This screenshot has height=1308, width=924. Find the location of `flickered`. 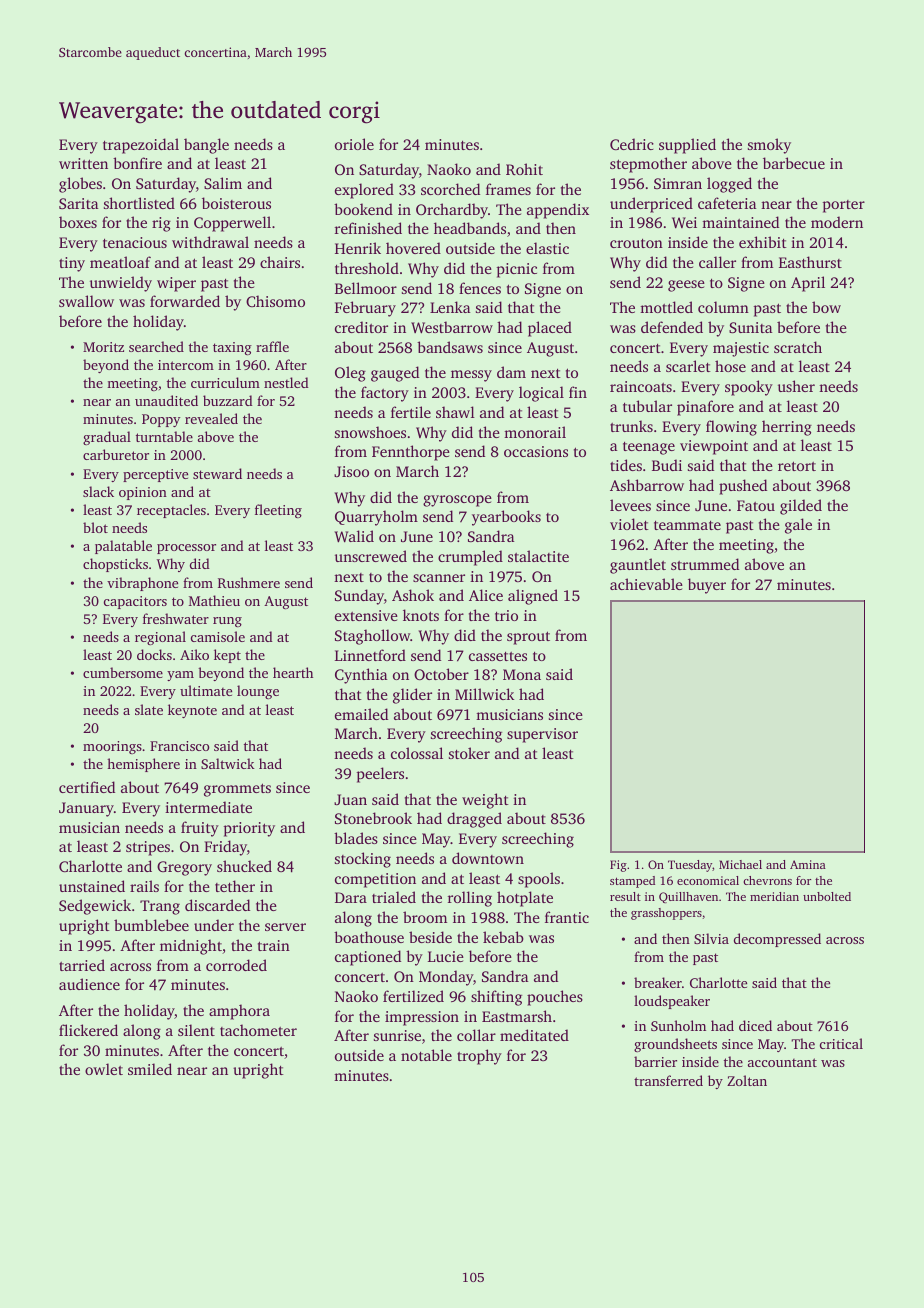

flickered is located at coordinates (88, 1030).
